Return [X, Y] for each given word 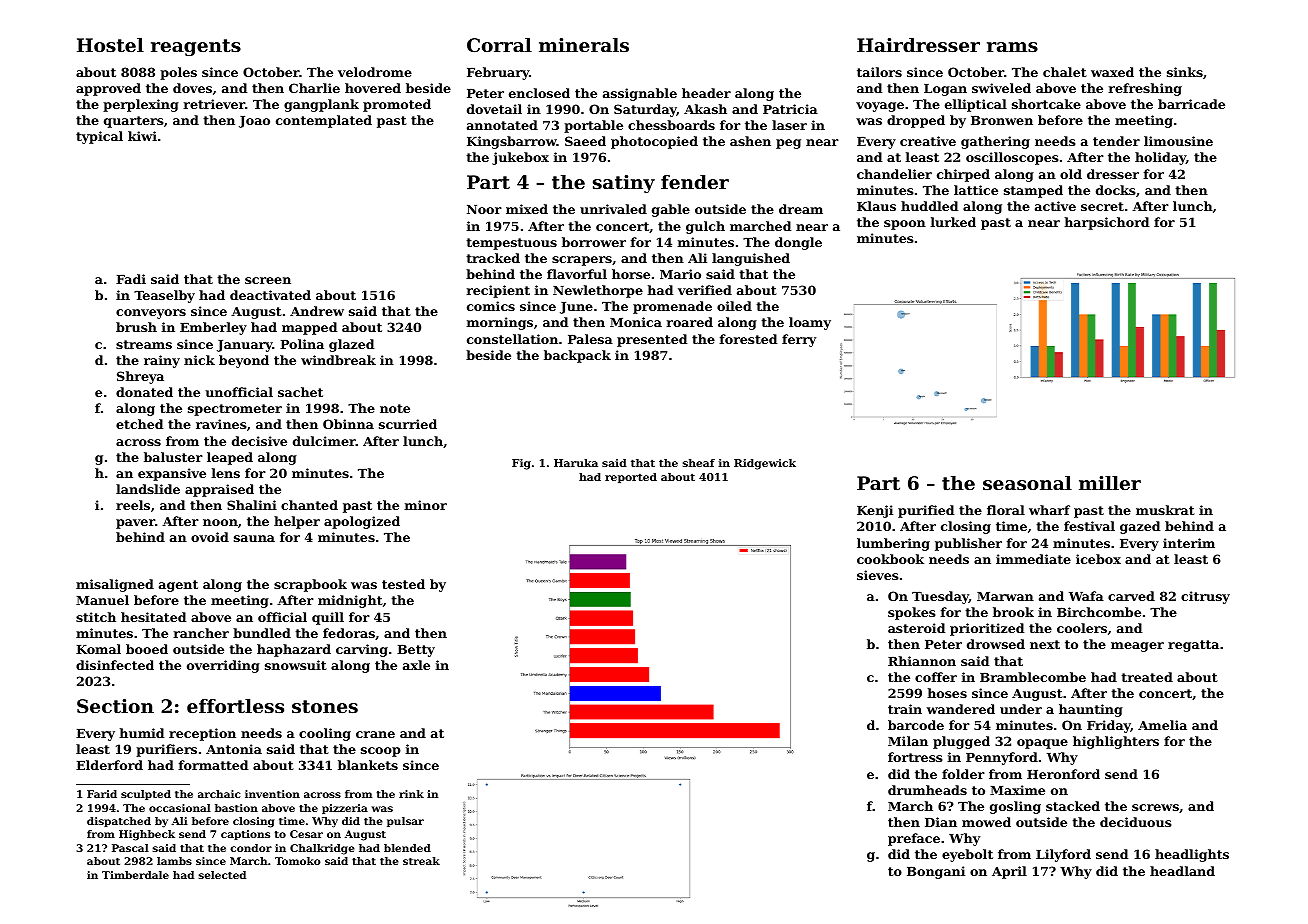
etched [139, 424]
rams [1012, 47]
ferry [799, 340]
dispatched [119, 822]
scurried [408, 424]
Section [115, 706]
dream [801, 209]
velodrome [375, 72]
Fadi [131, 279]
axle [416, 665]
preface [914, 839]
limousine [1178, 141]
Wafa [1086, 596]
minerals [584, 45]
